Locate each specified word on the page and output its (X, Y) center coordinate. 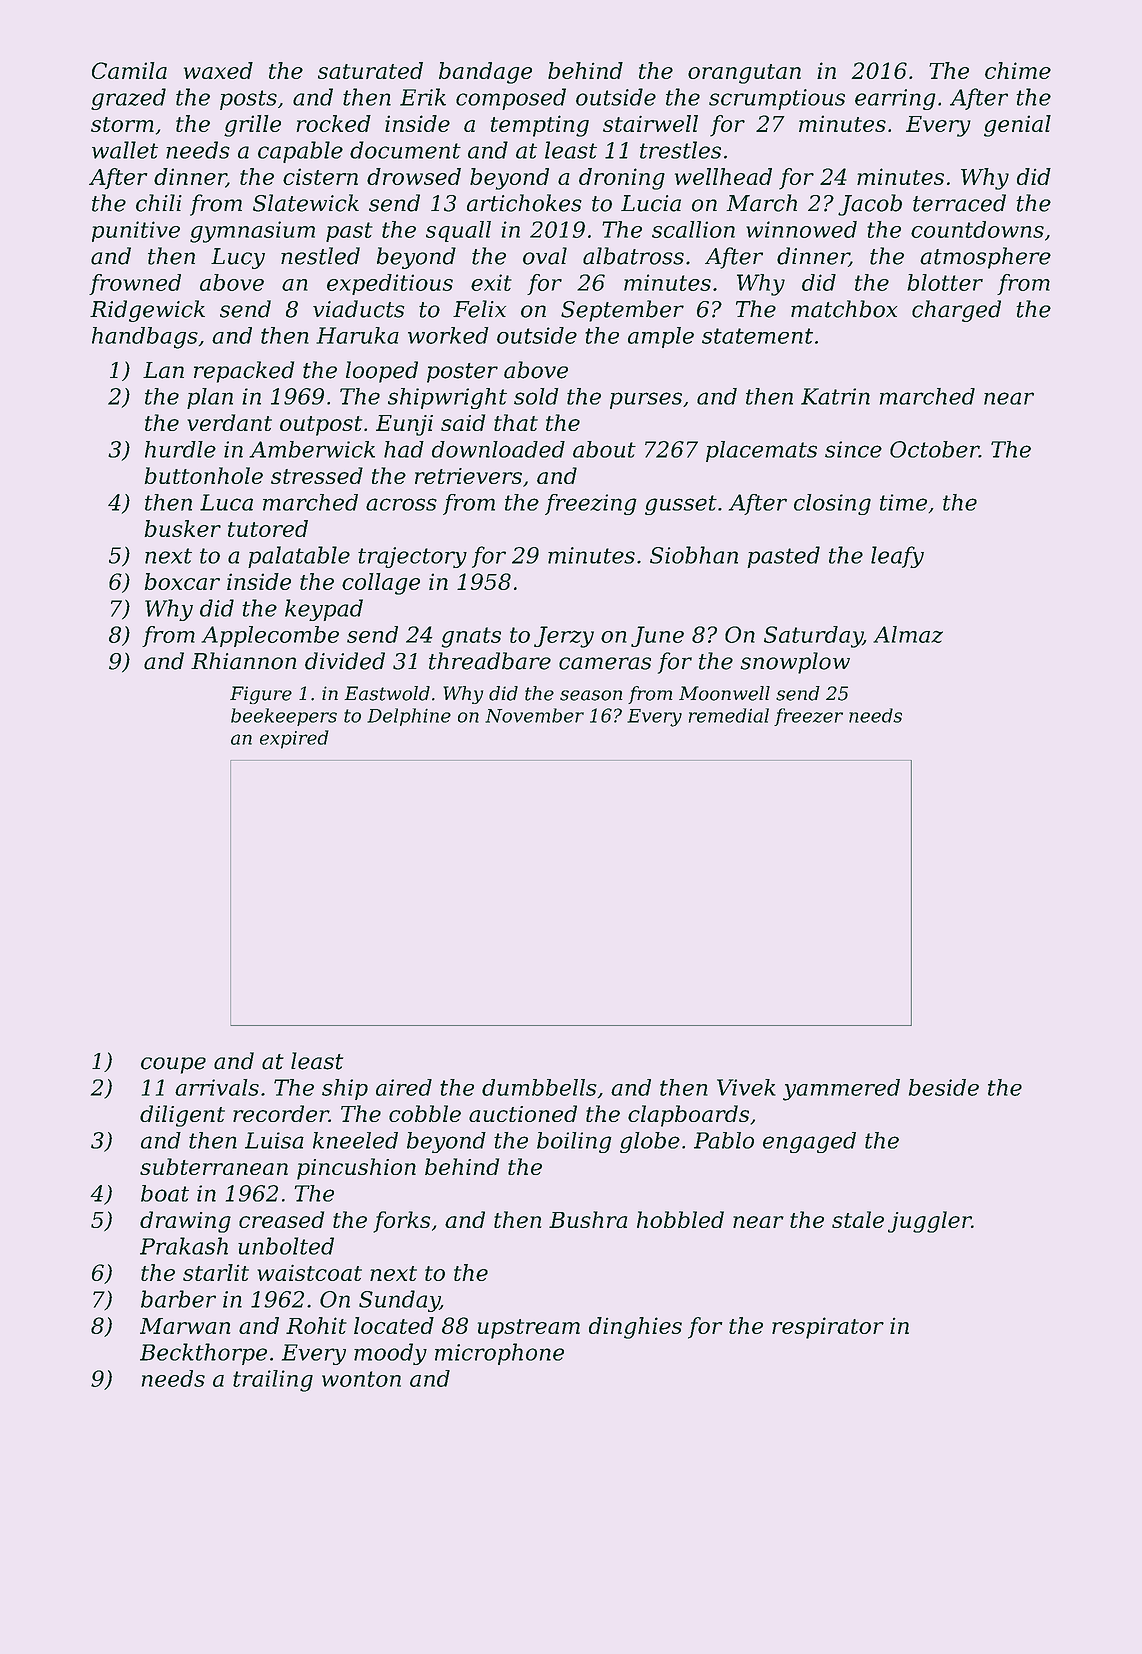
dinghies (635, 1328)
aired (404, 1087)
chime (1018, 70)
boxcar (182, 581)
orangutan (744, 74)
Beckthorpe (203, 1354)
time (903, 502)
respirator (828, 1328)
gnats (471, 637)
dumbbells (539, 1087)
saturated (370, 70)
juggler (929, 1222)
